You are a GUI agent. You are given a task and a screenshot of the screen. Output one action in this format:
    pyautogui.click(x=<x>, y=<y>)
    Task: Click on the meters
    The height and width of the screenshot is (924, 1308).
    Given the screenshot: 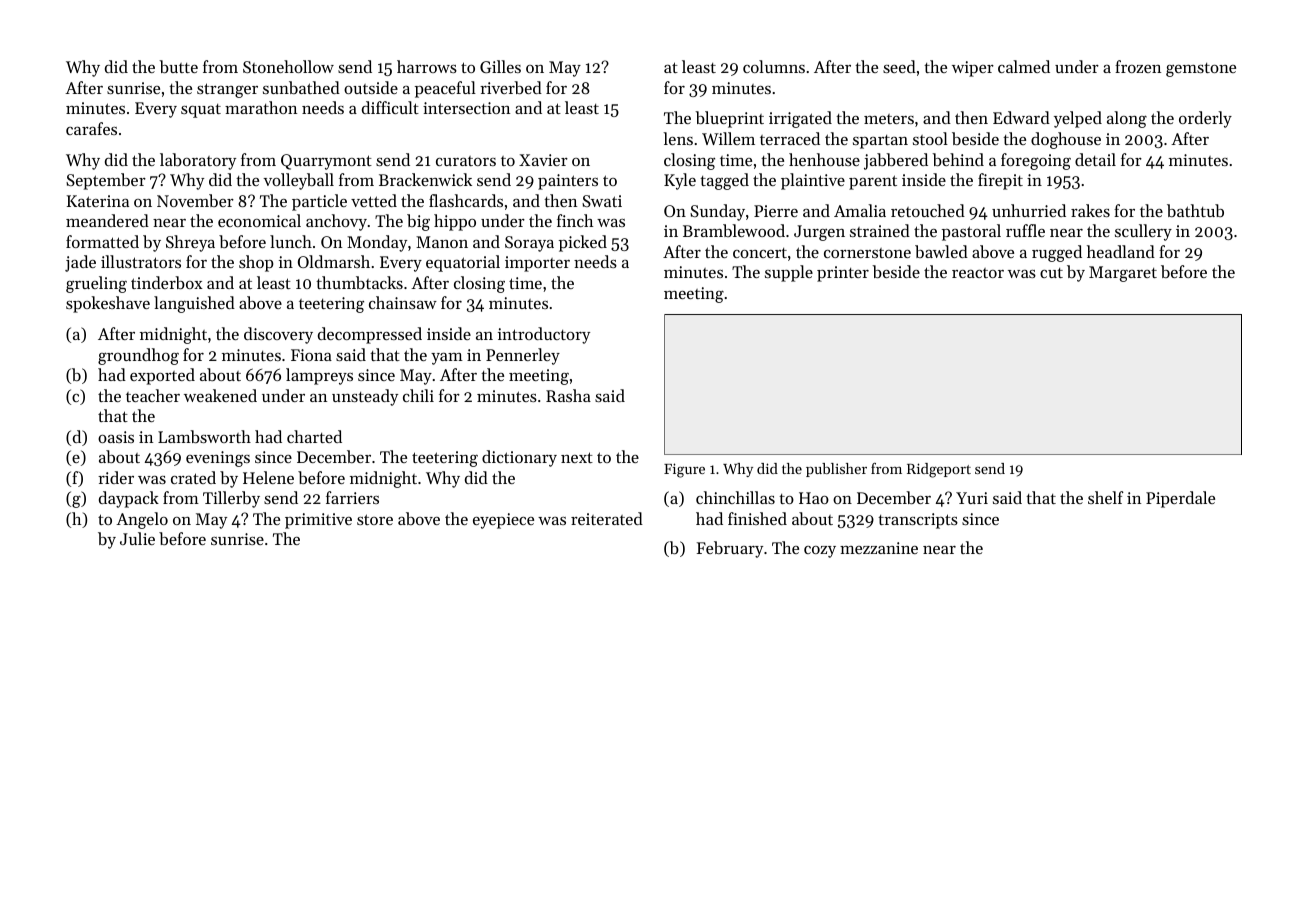 What is the action you would take?
    pyautogui.click(x=889, y=119)
